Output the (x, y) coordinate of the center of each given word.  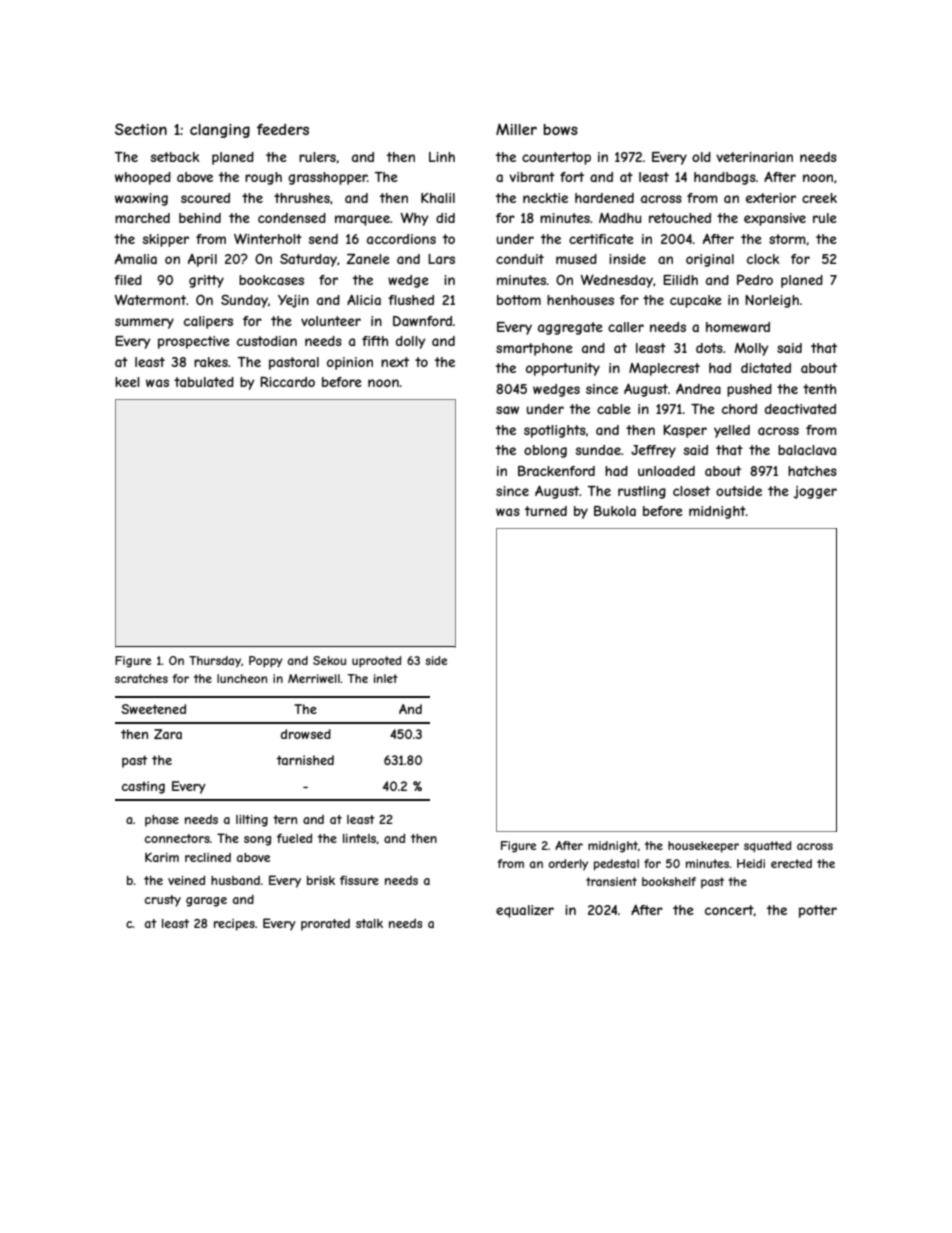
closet (691, 491)
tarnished (305, 760)
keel (127, 382)
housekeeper (703, 847)
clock (763, 259)
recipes (234, 925)
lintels (360, 839)
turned (546, 511)
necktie (545, 198)
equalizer (525, 911)
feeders (283, 129)
